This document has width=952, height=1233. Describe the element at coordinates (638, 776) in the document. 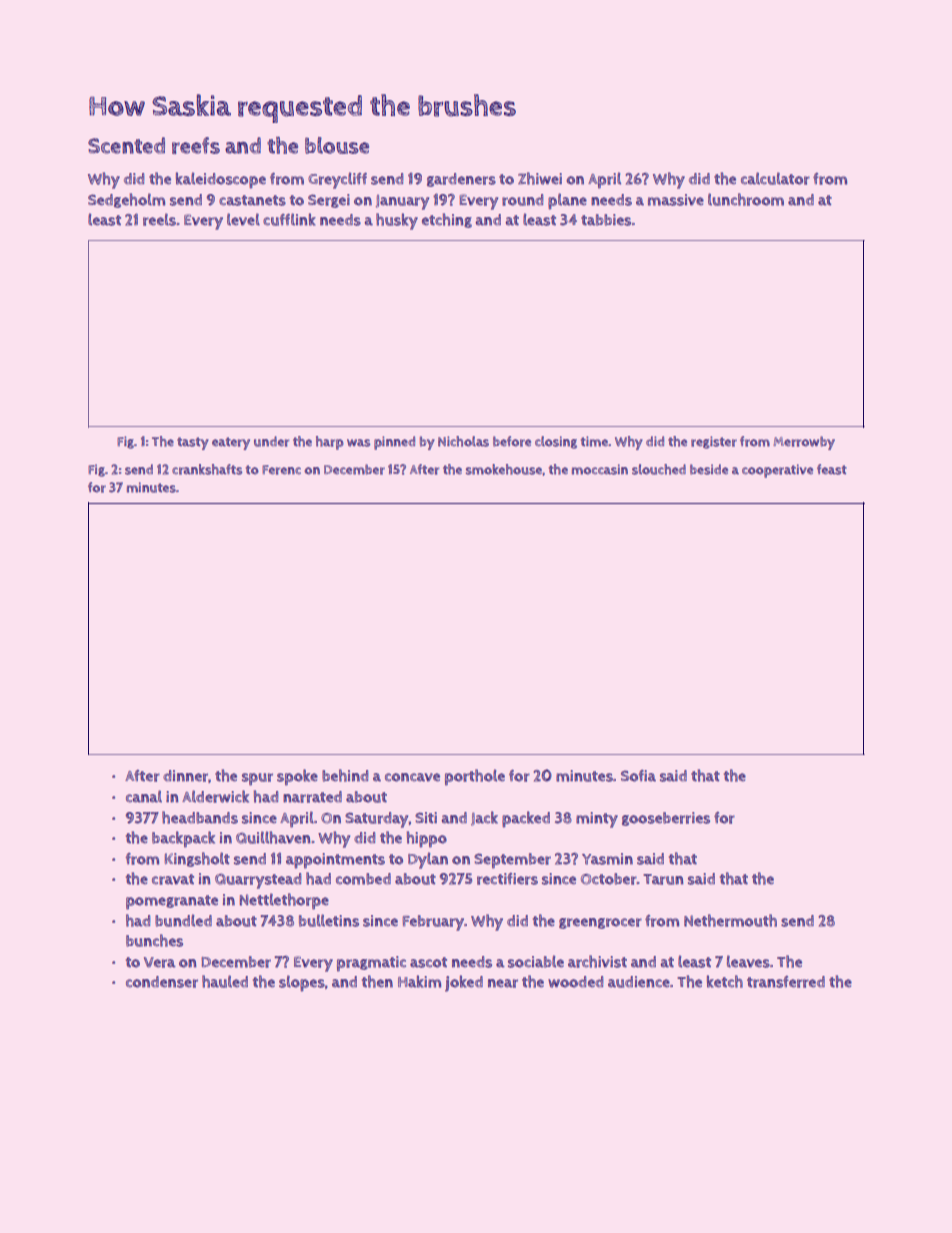

I see `Sofia` at that location.
